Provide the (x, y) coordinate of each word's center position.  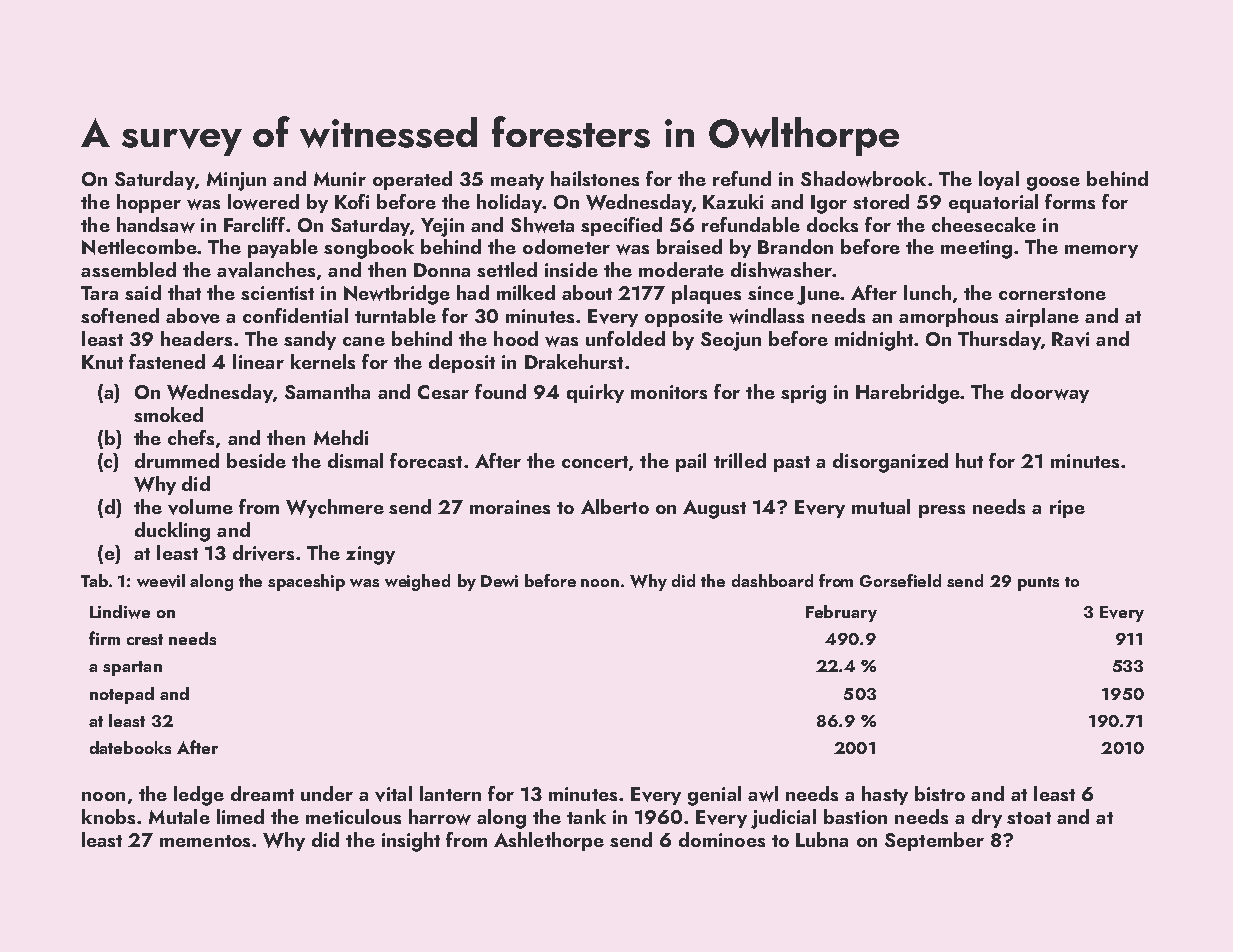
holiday (509, 203)
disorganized (890, 463)
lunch (927, 292)
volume (200, 507)
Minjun (236, 181)
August (714, 509)
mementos (205, 841)
